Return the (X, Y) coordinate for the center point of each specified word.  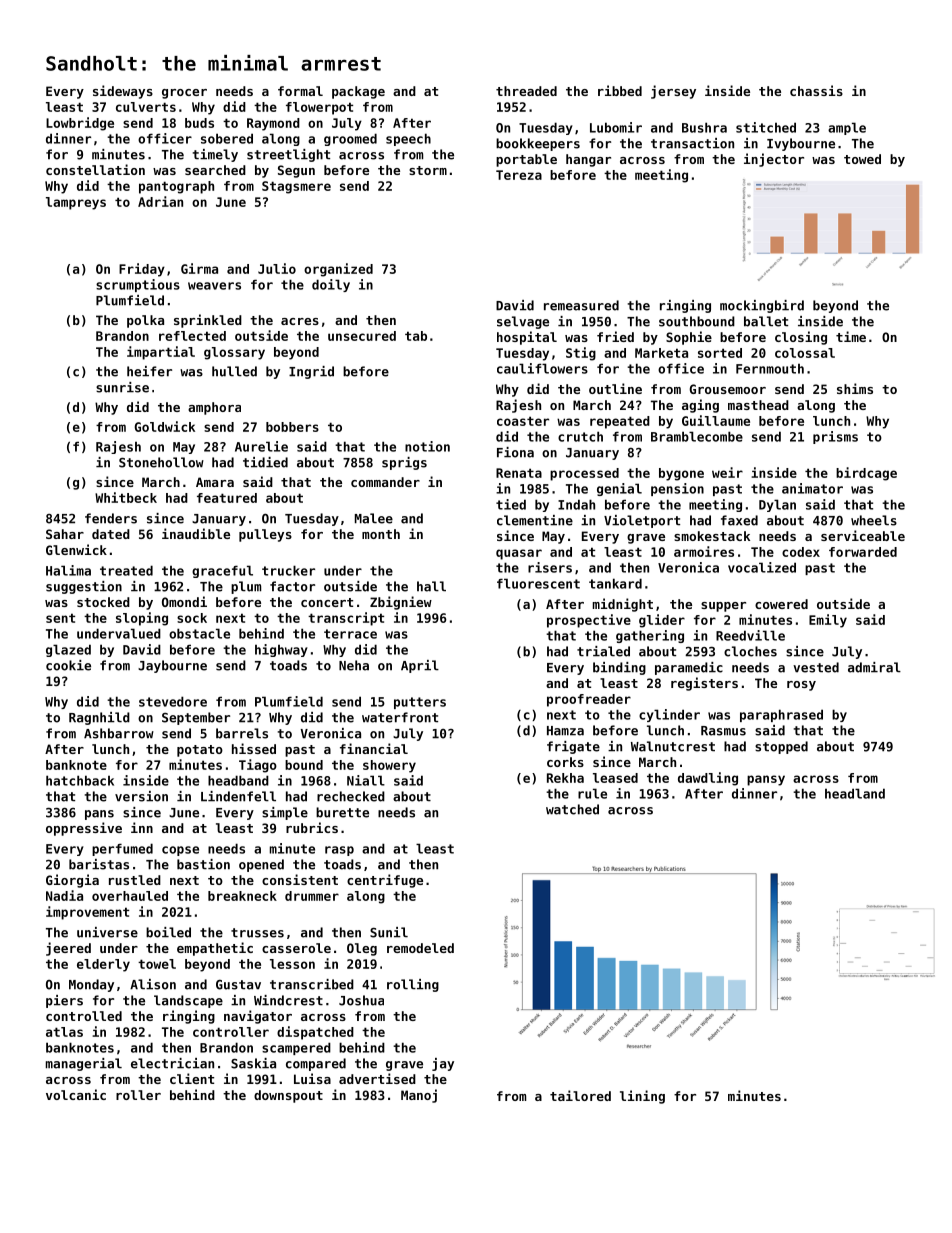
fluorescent (538, 583)
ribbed (620, 90)
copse (180, 851)
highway (281, 650)
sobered (227, 138)
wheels (874, 520)
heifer (149, 371)
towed (862, 159)
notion (427, 446)
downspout (288, 1096)
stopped (781, 747)
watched (572, 809)
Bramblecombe (697, 436)
